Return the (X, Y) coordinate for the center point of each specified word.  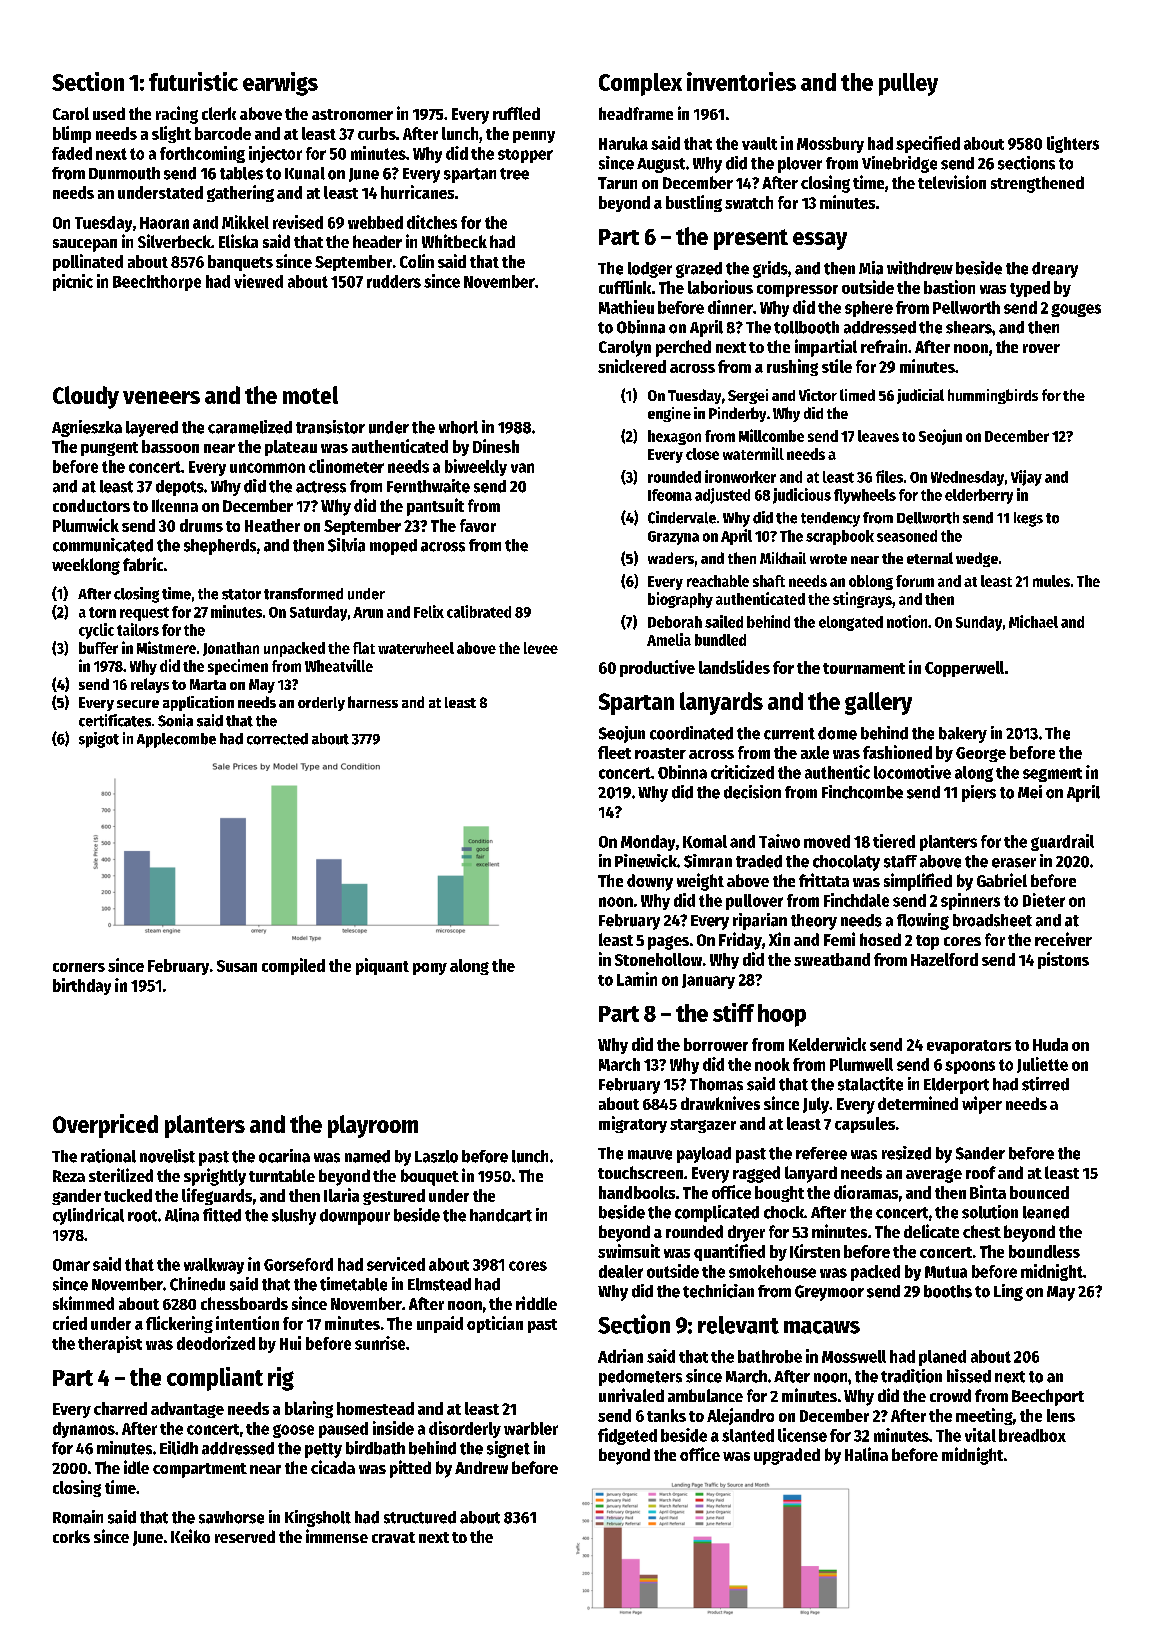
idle (136, 1467)
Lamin (637, 979)
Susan (237, 966)
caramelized (250, 427)
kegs (1028, 519)
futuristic (193, 81)
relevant (738, 1325)
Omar (71, 1265)
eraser (1014, 863)
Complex (640, 84)
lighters (1073, 144)
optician (495, 1324)
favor (478, 525)
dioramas (866, 1192)
